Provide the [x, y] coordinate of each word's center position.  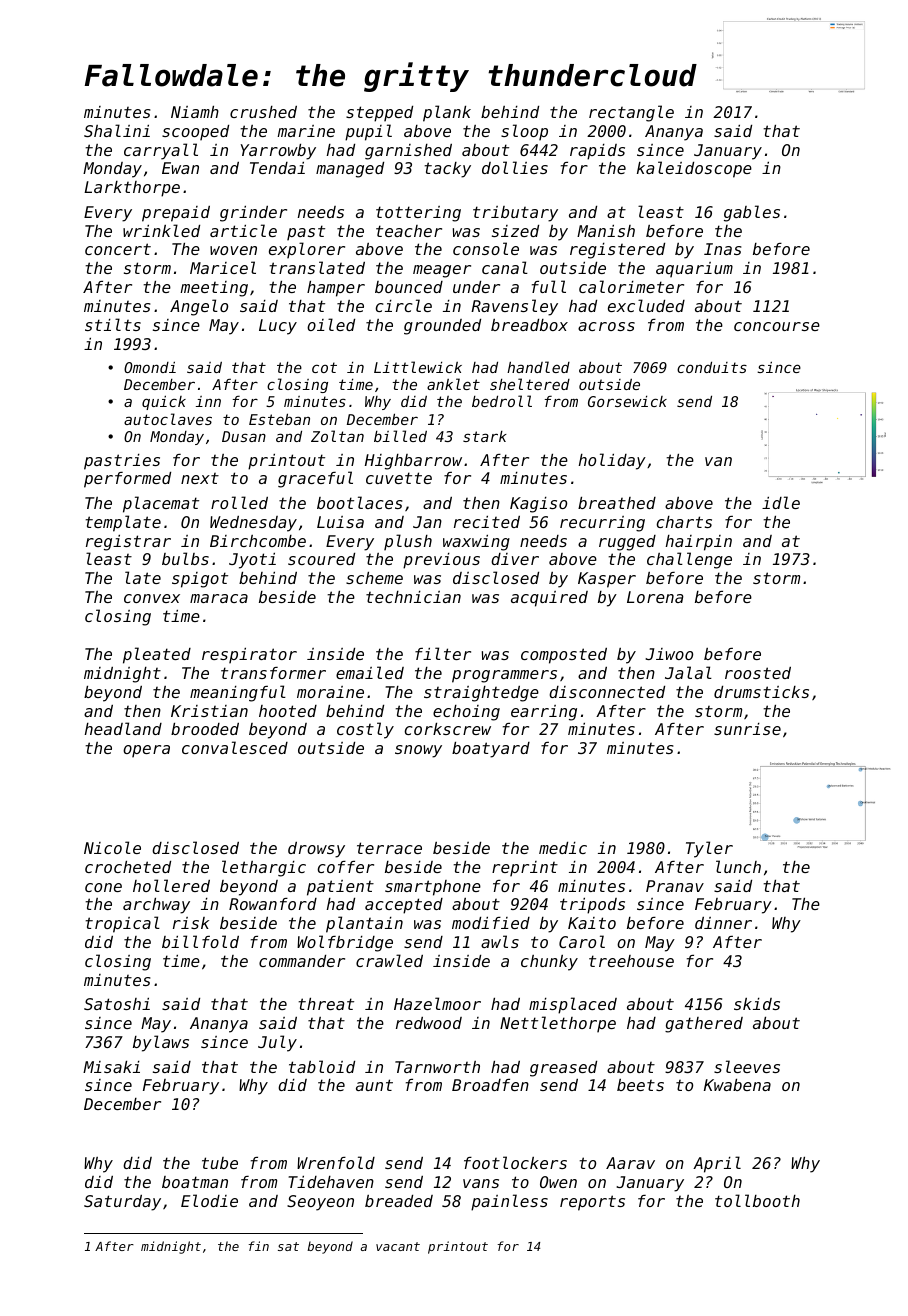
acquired [549, 599]
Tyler [709, 849]
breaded [399, 1201]
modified [491, 923]
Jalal [688, 672]
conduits [712, 367]
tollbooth [757, 1200]
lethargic [264, 868]
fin [258, 1246]
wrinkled [161, 230]
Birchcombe [258, 541]
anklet [453, 384]
